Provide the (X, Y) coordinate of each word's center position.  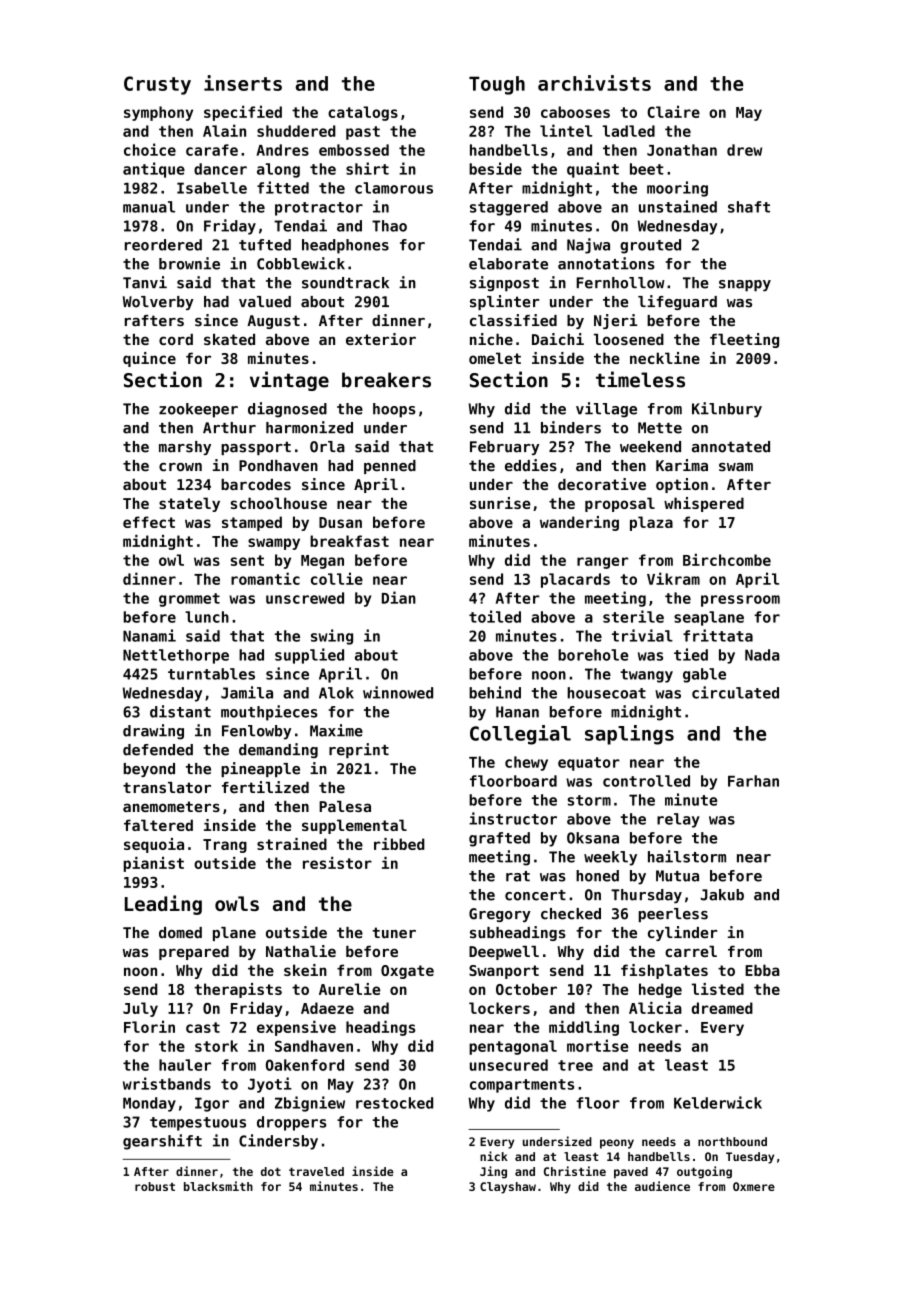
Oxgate (407, 972)
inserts (243, 83)
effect (149, 522)
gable (704, 675)
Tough (497, 85)
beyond (149, 770)
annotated (731, 447)
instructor (513, 818)
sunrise (500, 503)
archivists (594, 83)
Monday (149, 1104)
